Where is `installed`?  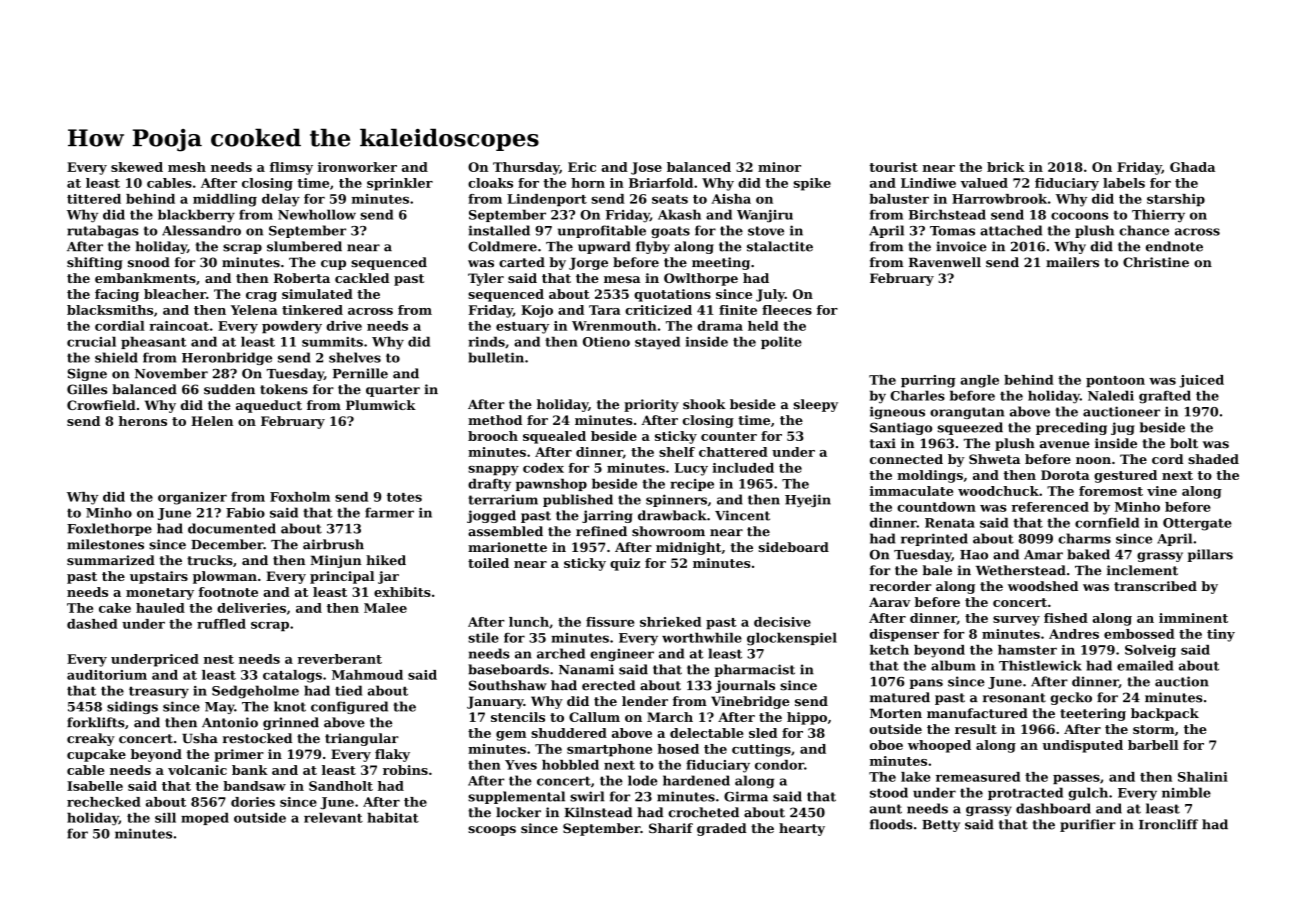 installed is located at coordinates (499, 230).
